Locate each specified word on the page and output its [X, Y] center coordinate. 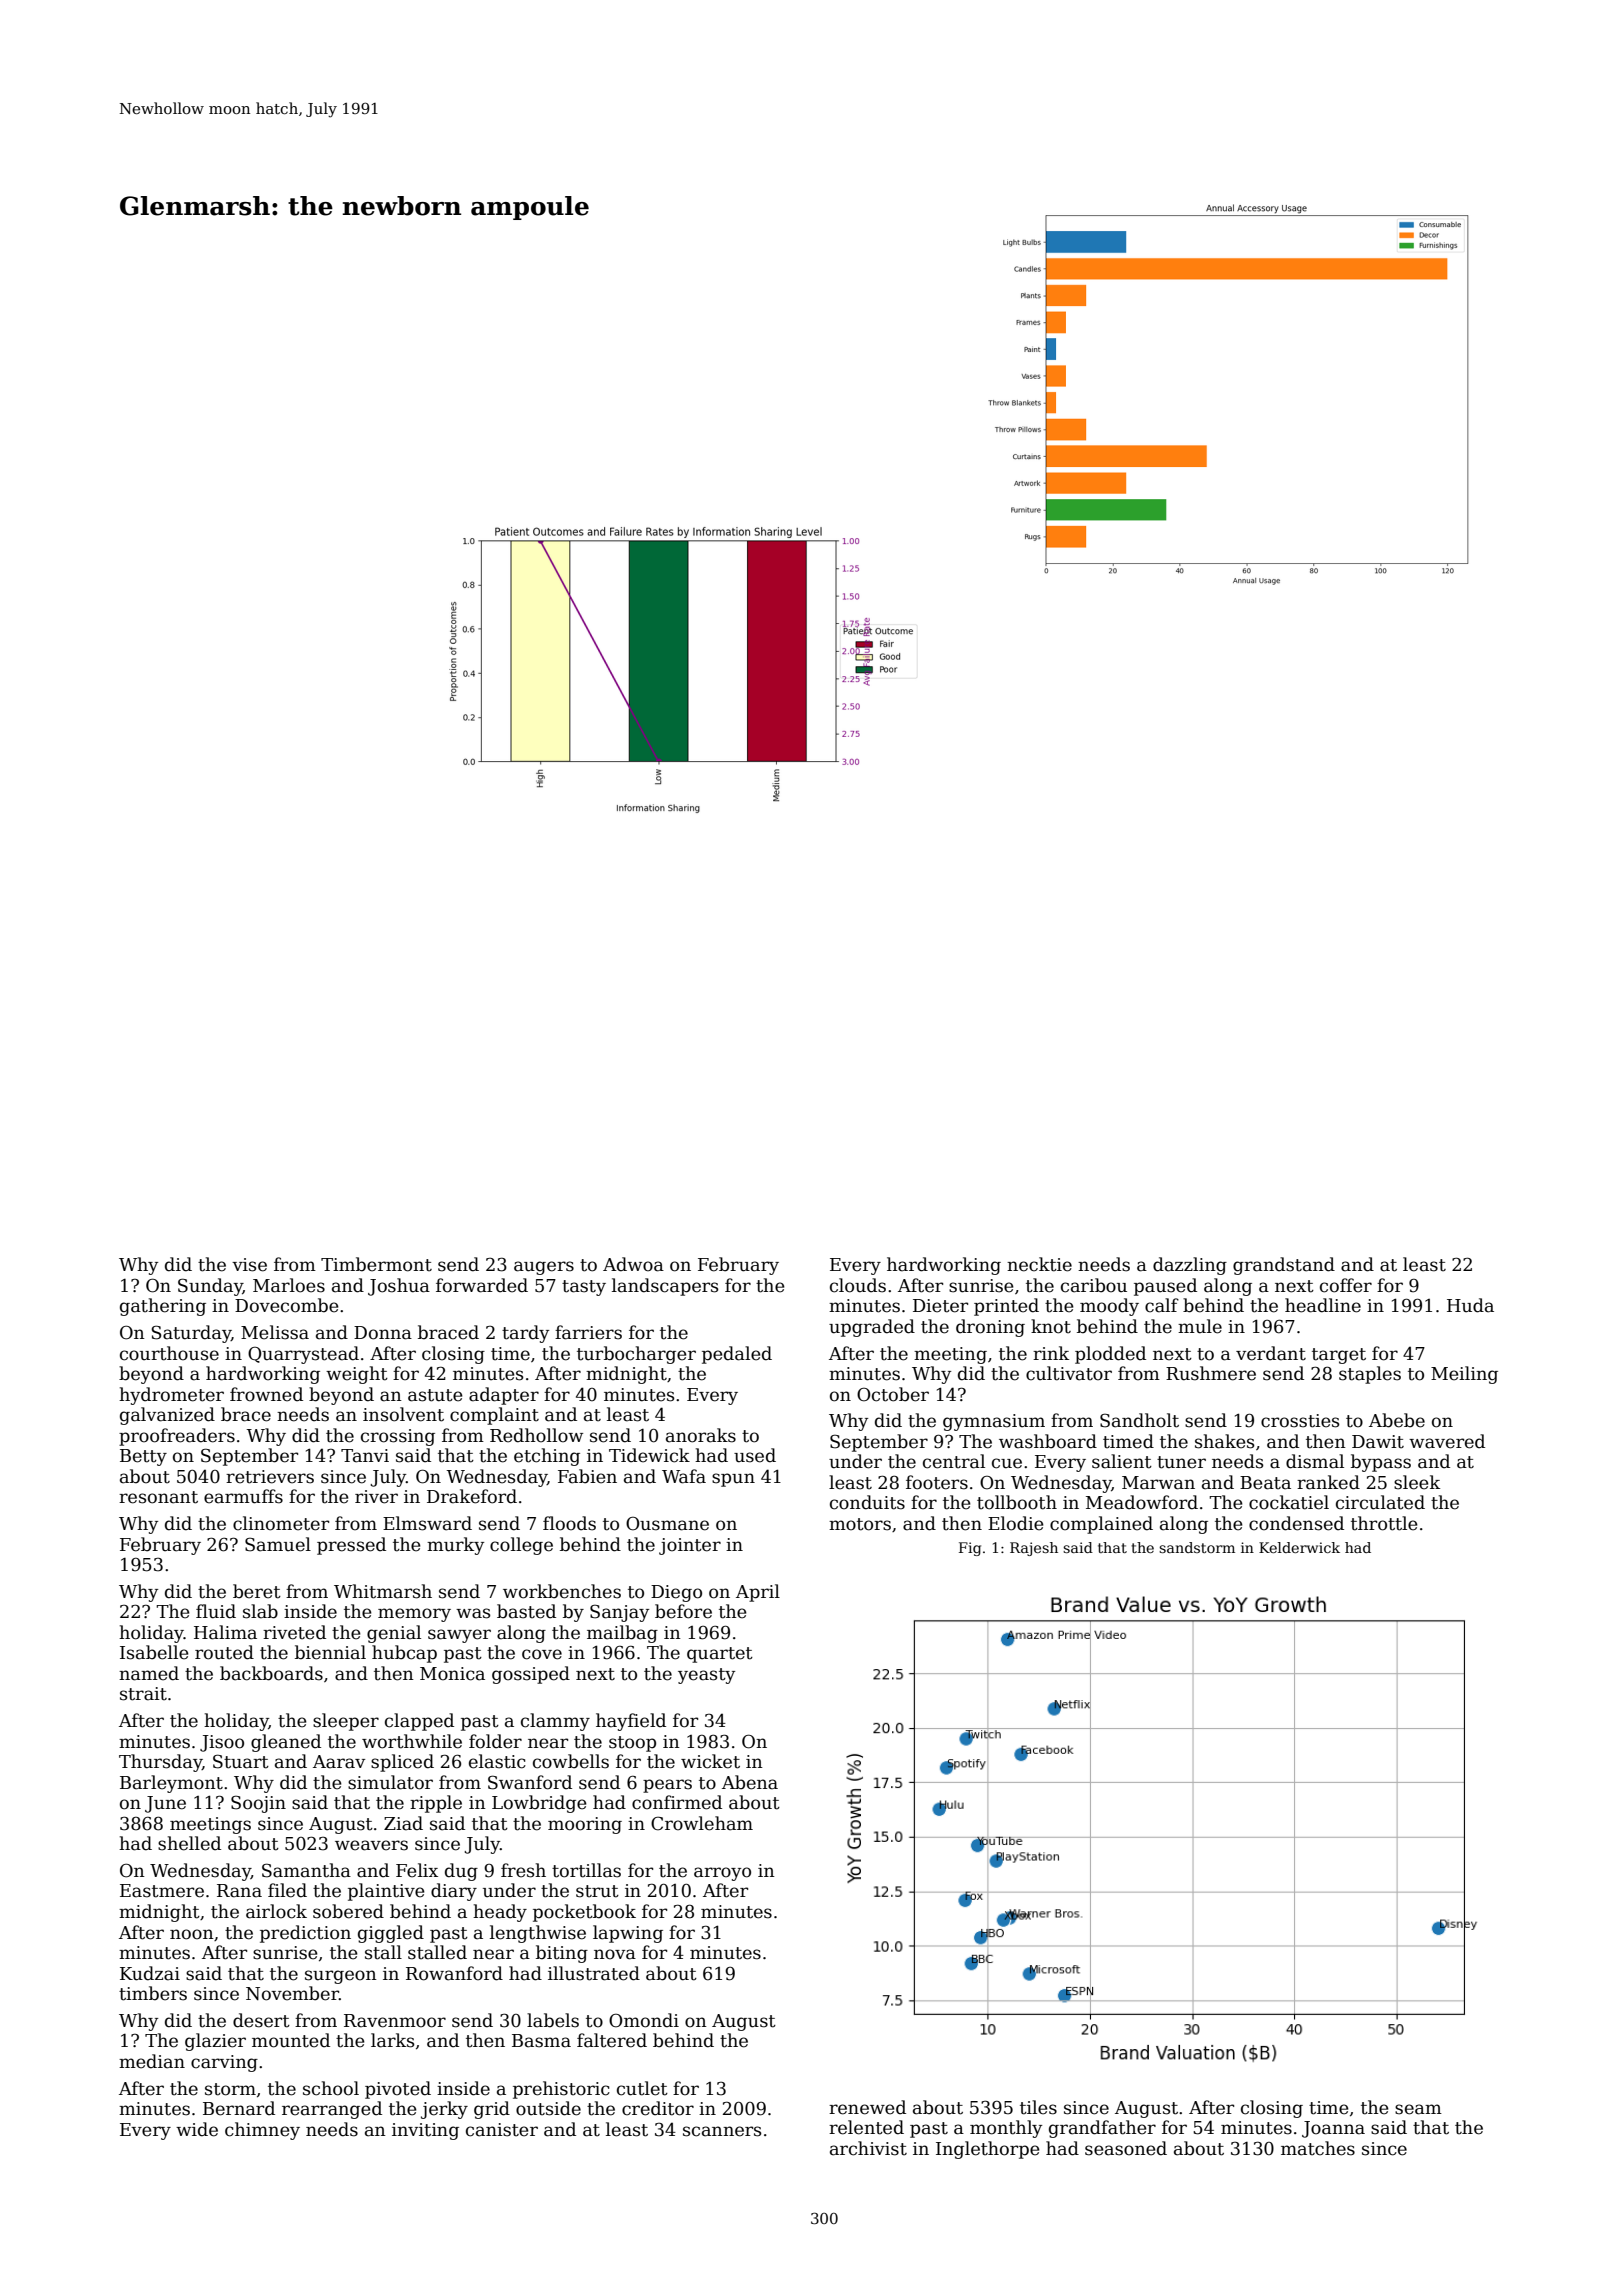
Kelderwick [1299, 1547]
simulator [390, 1782]
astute [435, 1395]
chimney [262, 2131]
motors [860, 1524]
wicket [710, 1761]
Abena [750, 1782]
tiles [1038, 2107]
